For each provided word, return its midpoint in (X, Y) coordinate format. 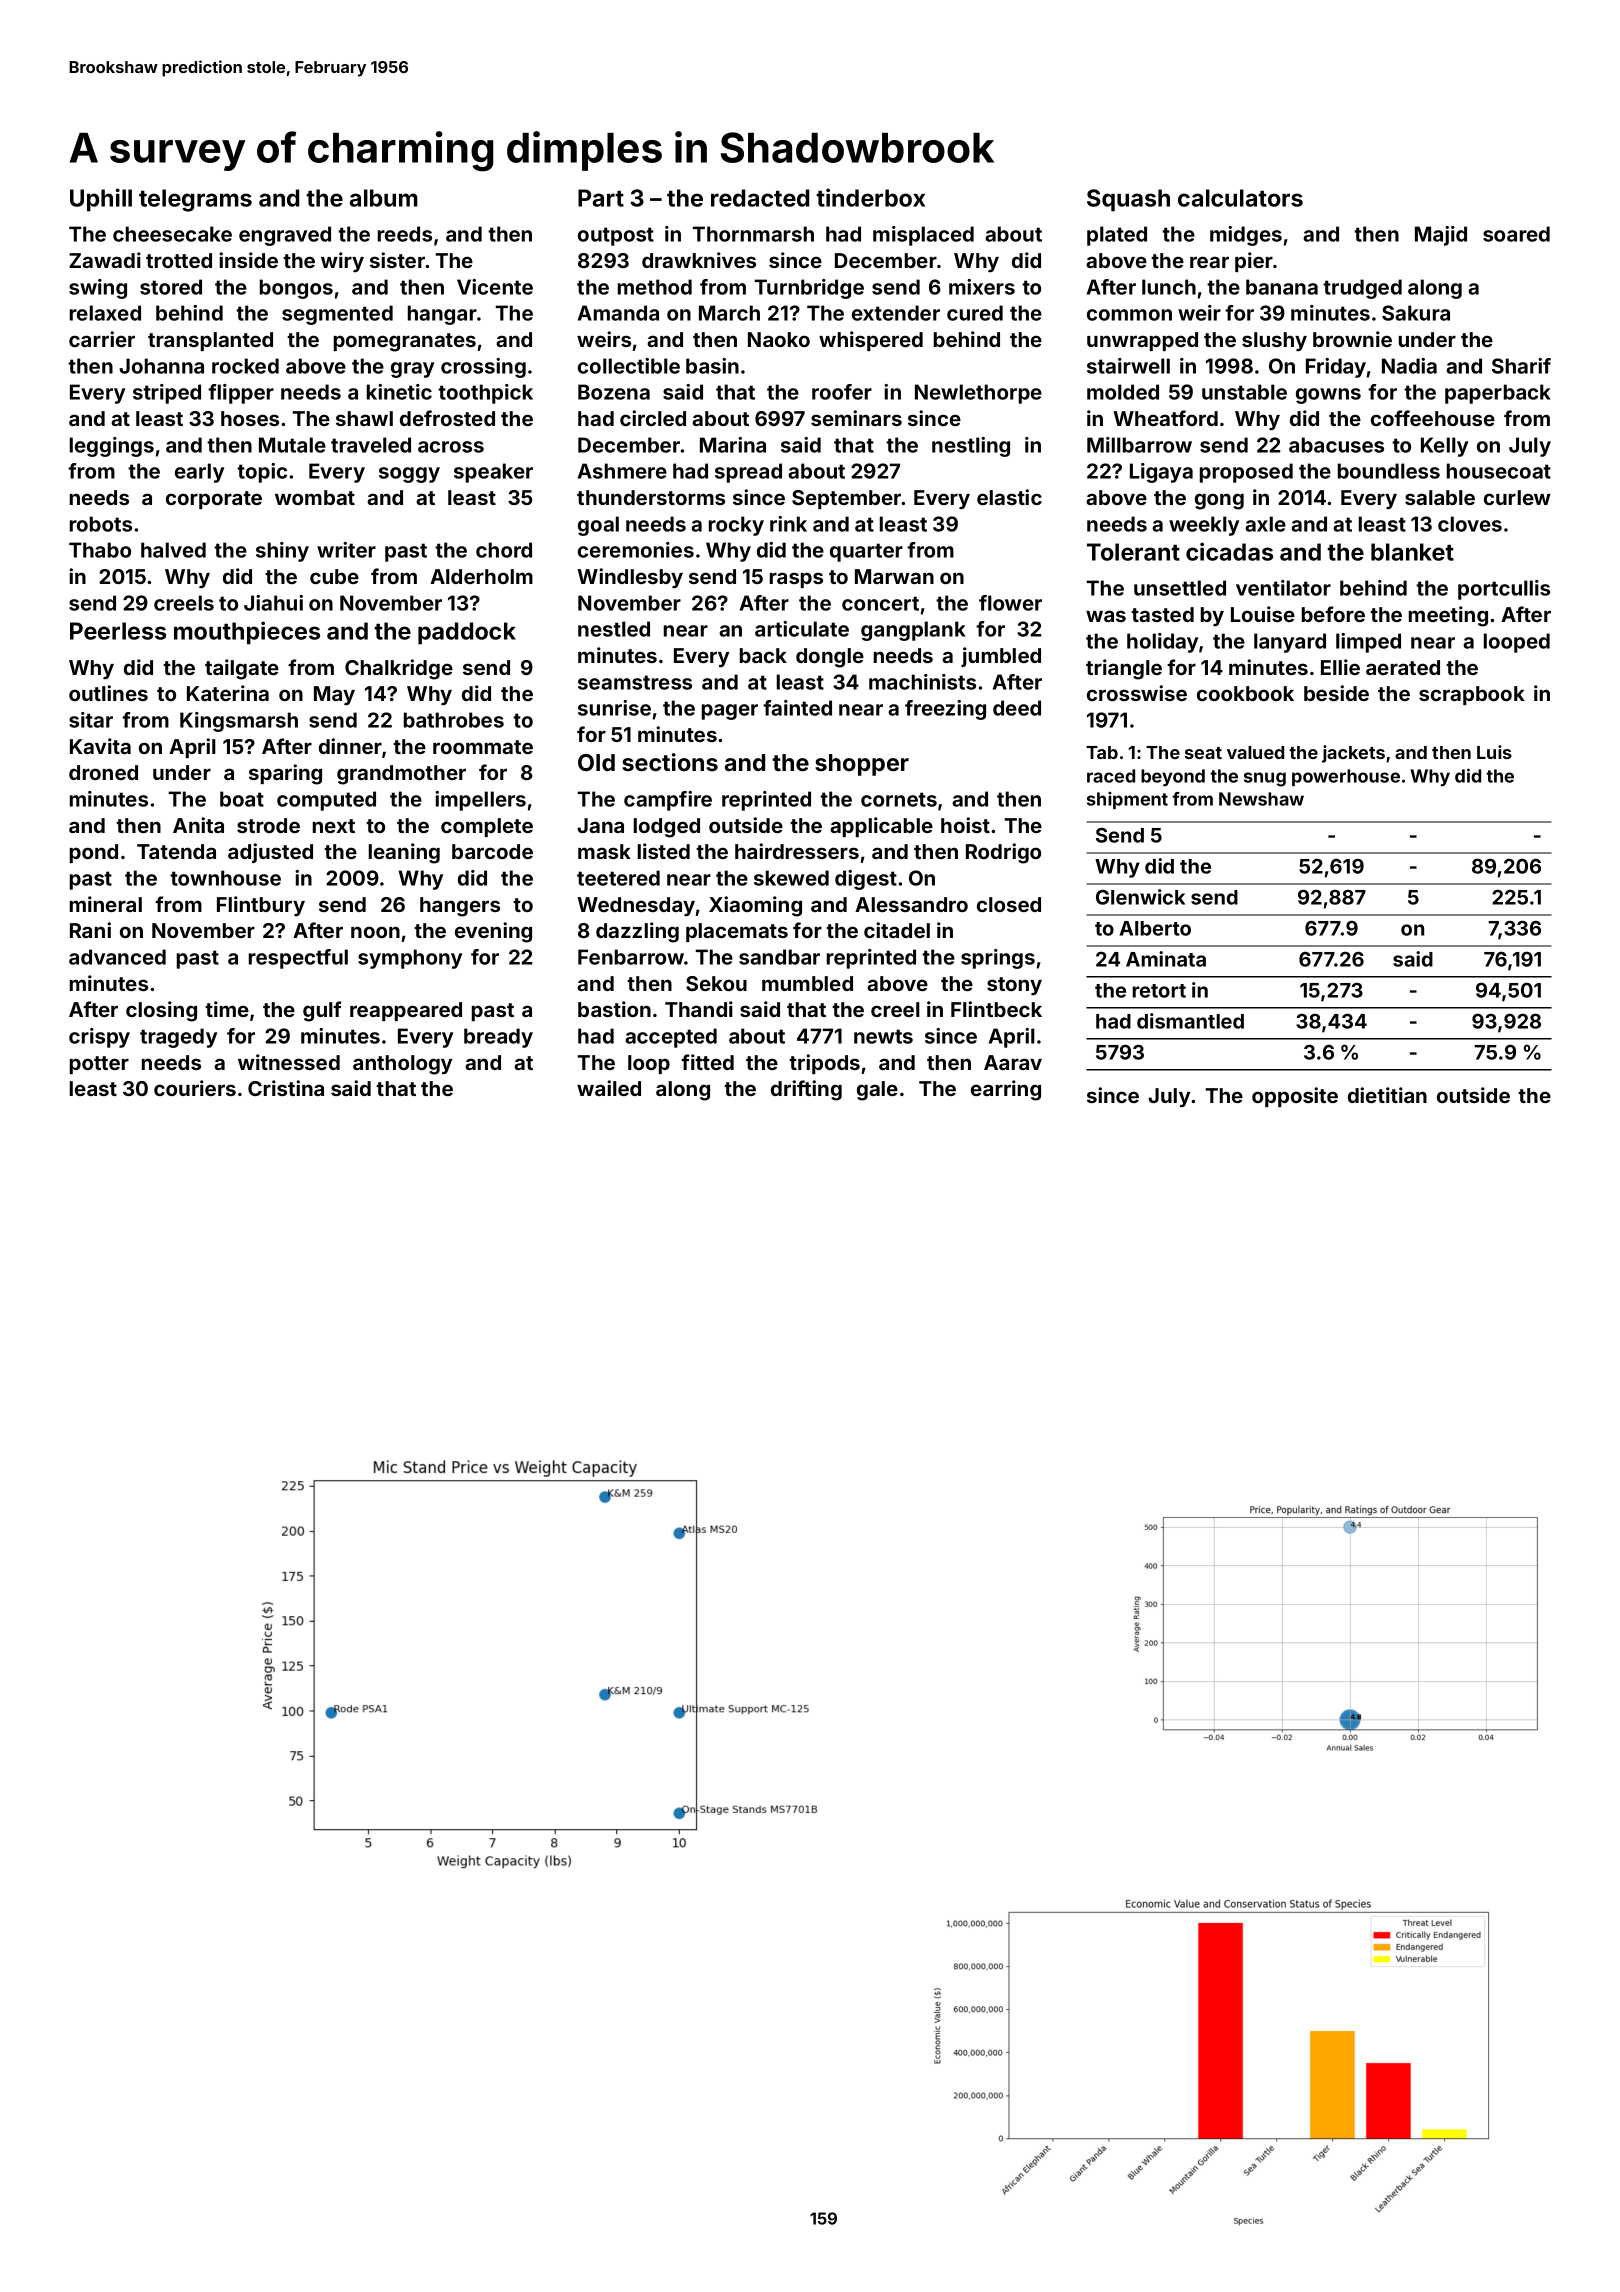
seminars (856, 418)
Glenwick (1140, 897)
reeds (405, 234)
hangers (460, 907)
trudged (1362, 289)
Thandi (699, 1009)
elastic (1009, 497)
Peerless (118, 631)
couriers (195, 1088)
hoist (965, 825)
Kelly (1444, 447)
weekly (1204, 526)
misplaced (923, 236)
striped (167, 394)
